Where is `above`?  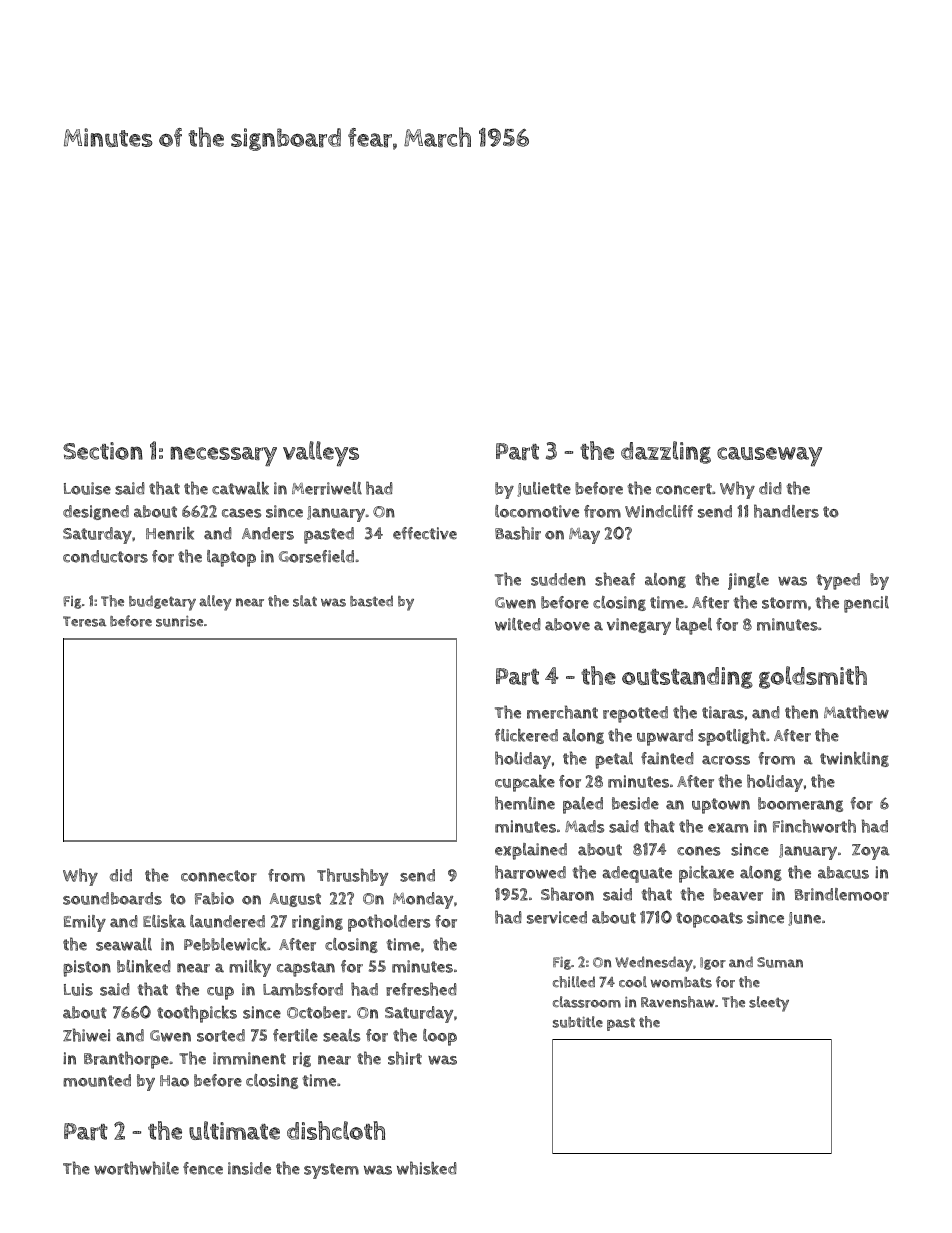 above is located at coordinates (567, 624).
